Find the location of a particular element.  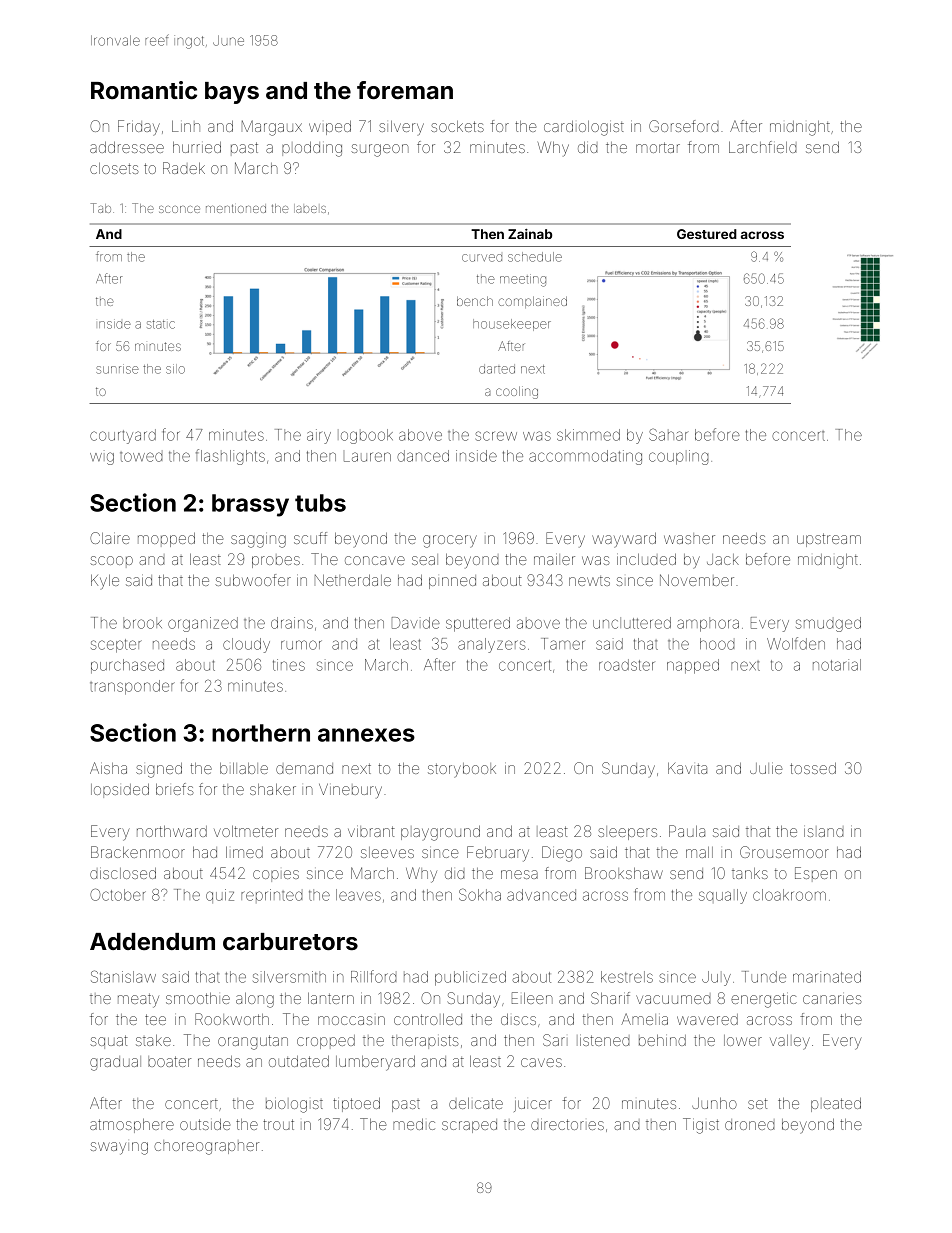

scraped is located at coordinates (469, 1126).
